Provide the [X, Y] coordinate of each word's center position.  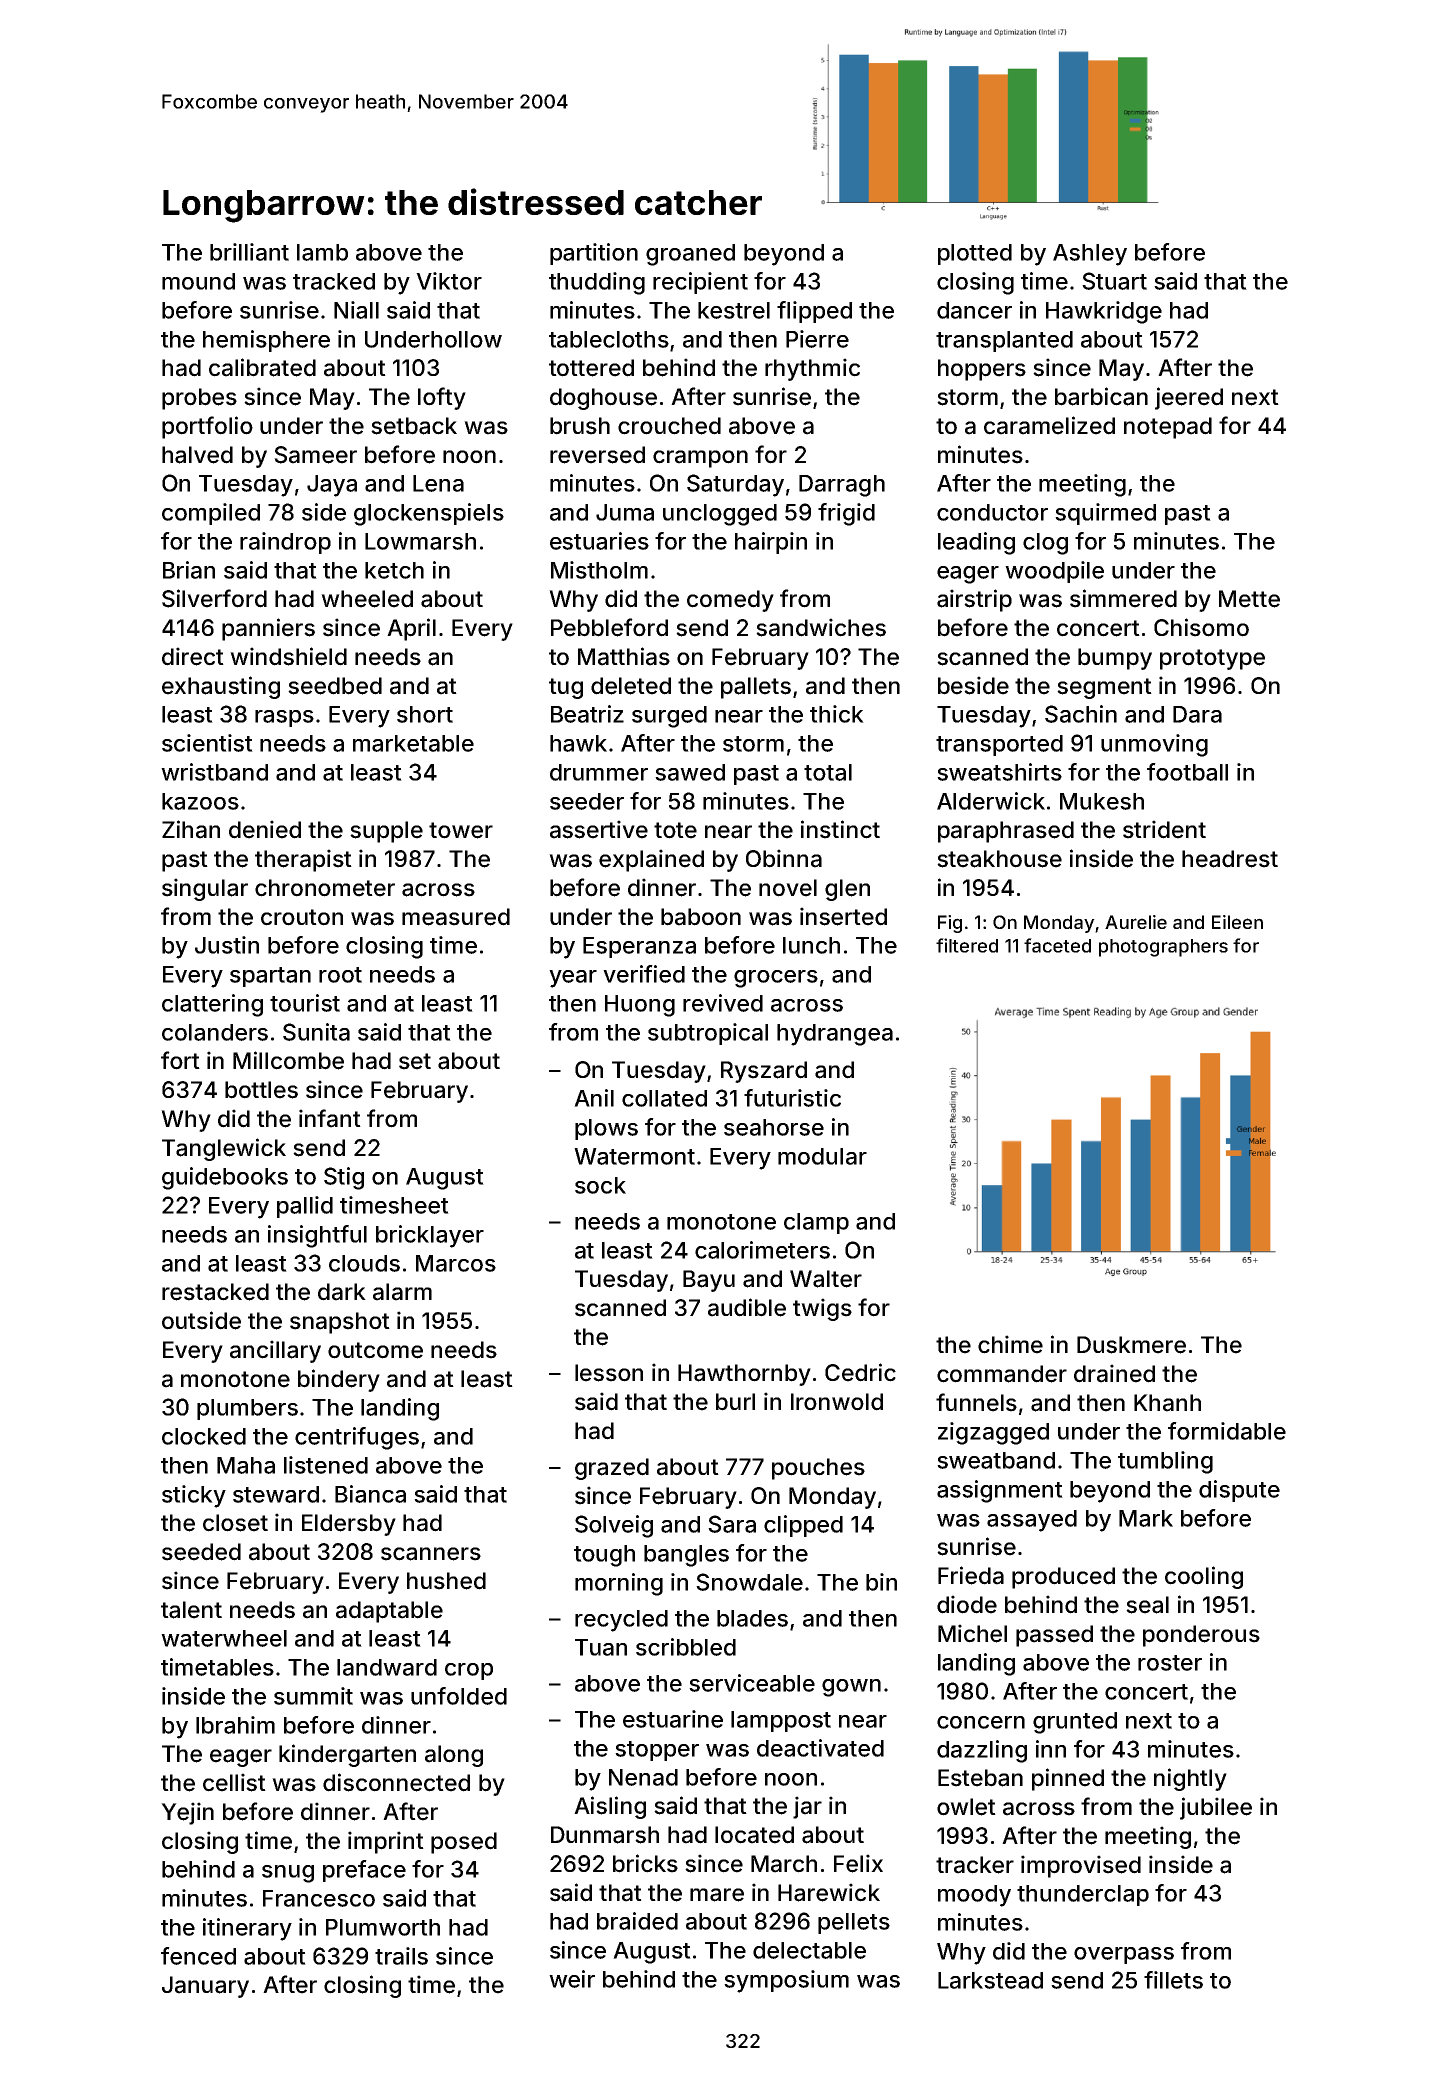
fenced [198, 1956]
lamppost [781, 1721]
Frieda [971, 1575]
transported [999, 745]
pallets [756, 688]
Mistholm [599, 570]
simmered [1123, 598]
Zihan [191, 829]
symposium [786, 1981]
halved [197, 455]
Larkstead [990, 1980]
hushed [446, 1581]
